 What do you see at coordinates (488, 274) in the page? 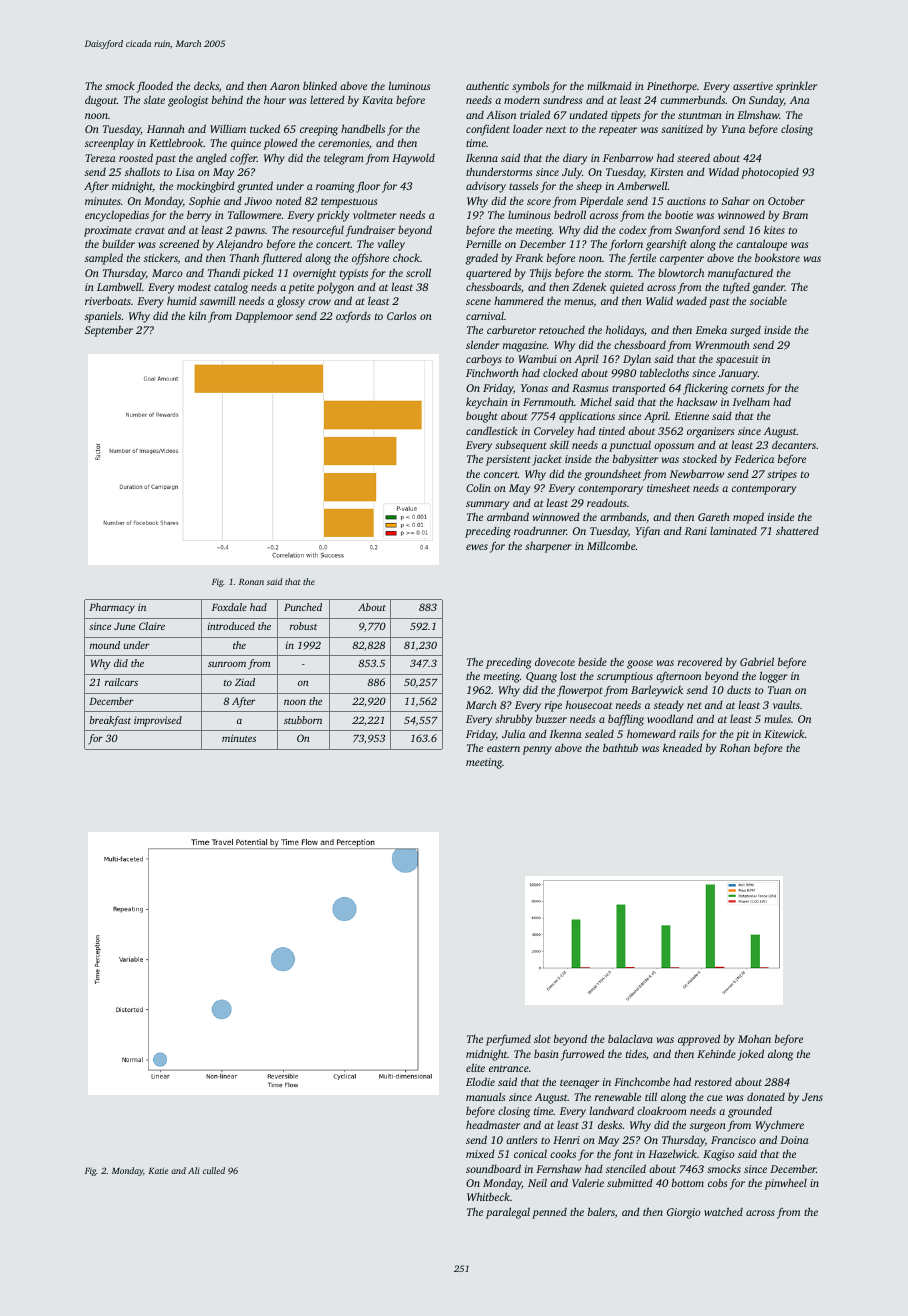
I see `quartered` at bounding box center [488, 274].
